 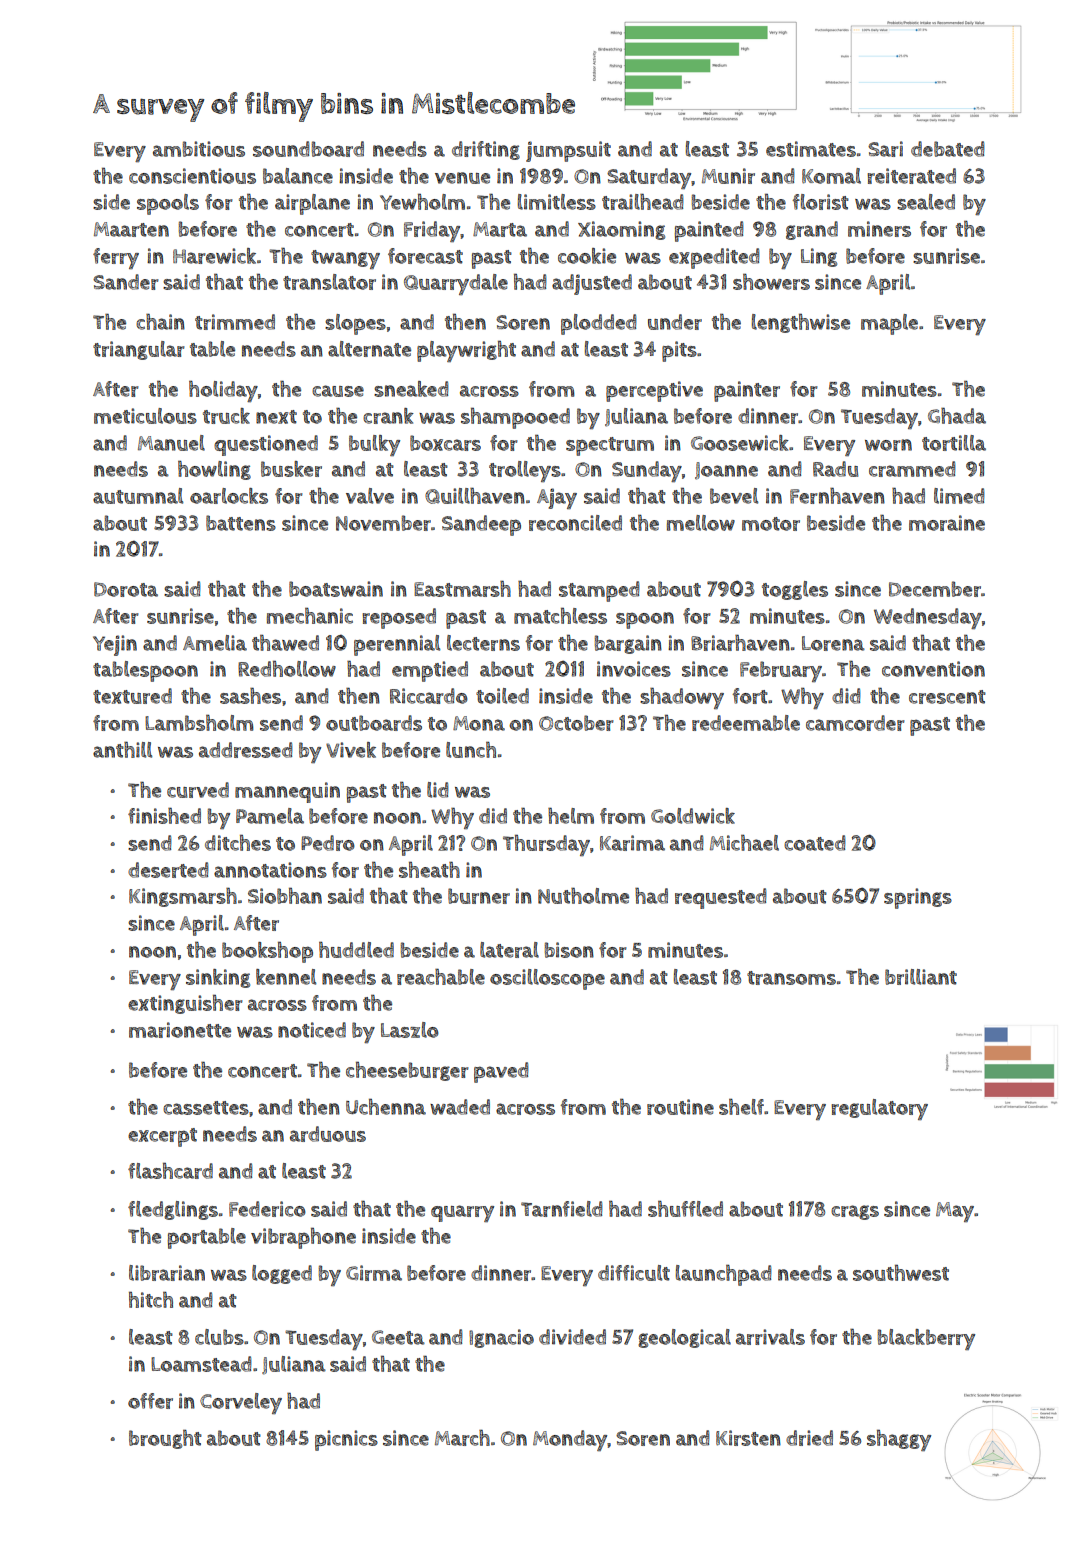 What do you see at coordinates (165, 1439) in the screenshot?
I see `brought` at bounding box center [165, 1439].
